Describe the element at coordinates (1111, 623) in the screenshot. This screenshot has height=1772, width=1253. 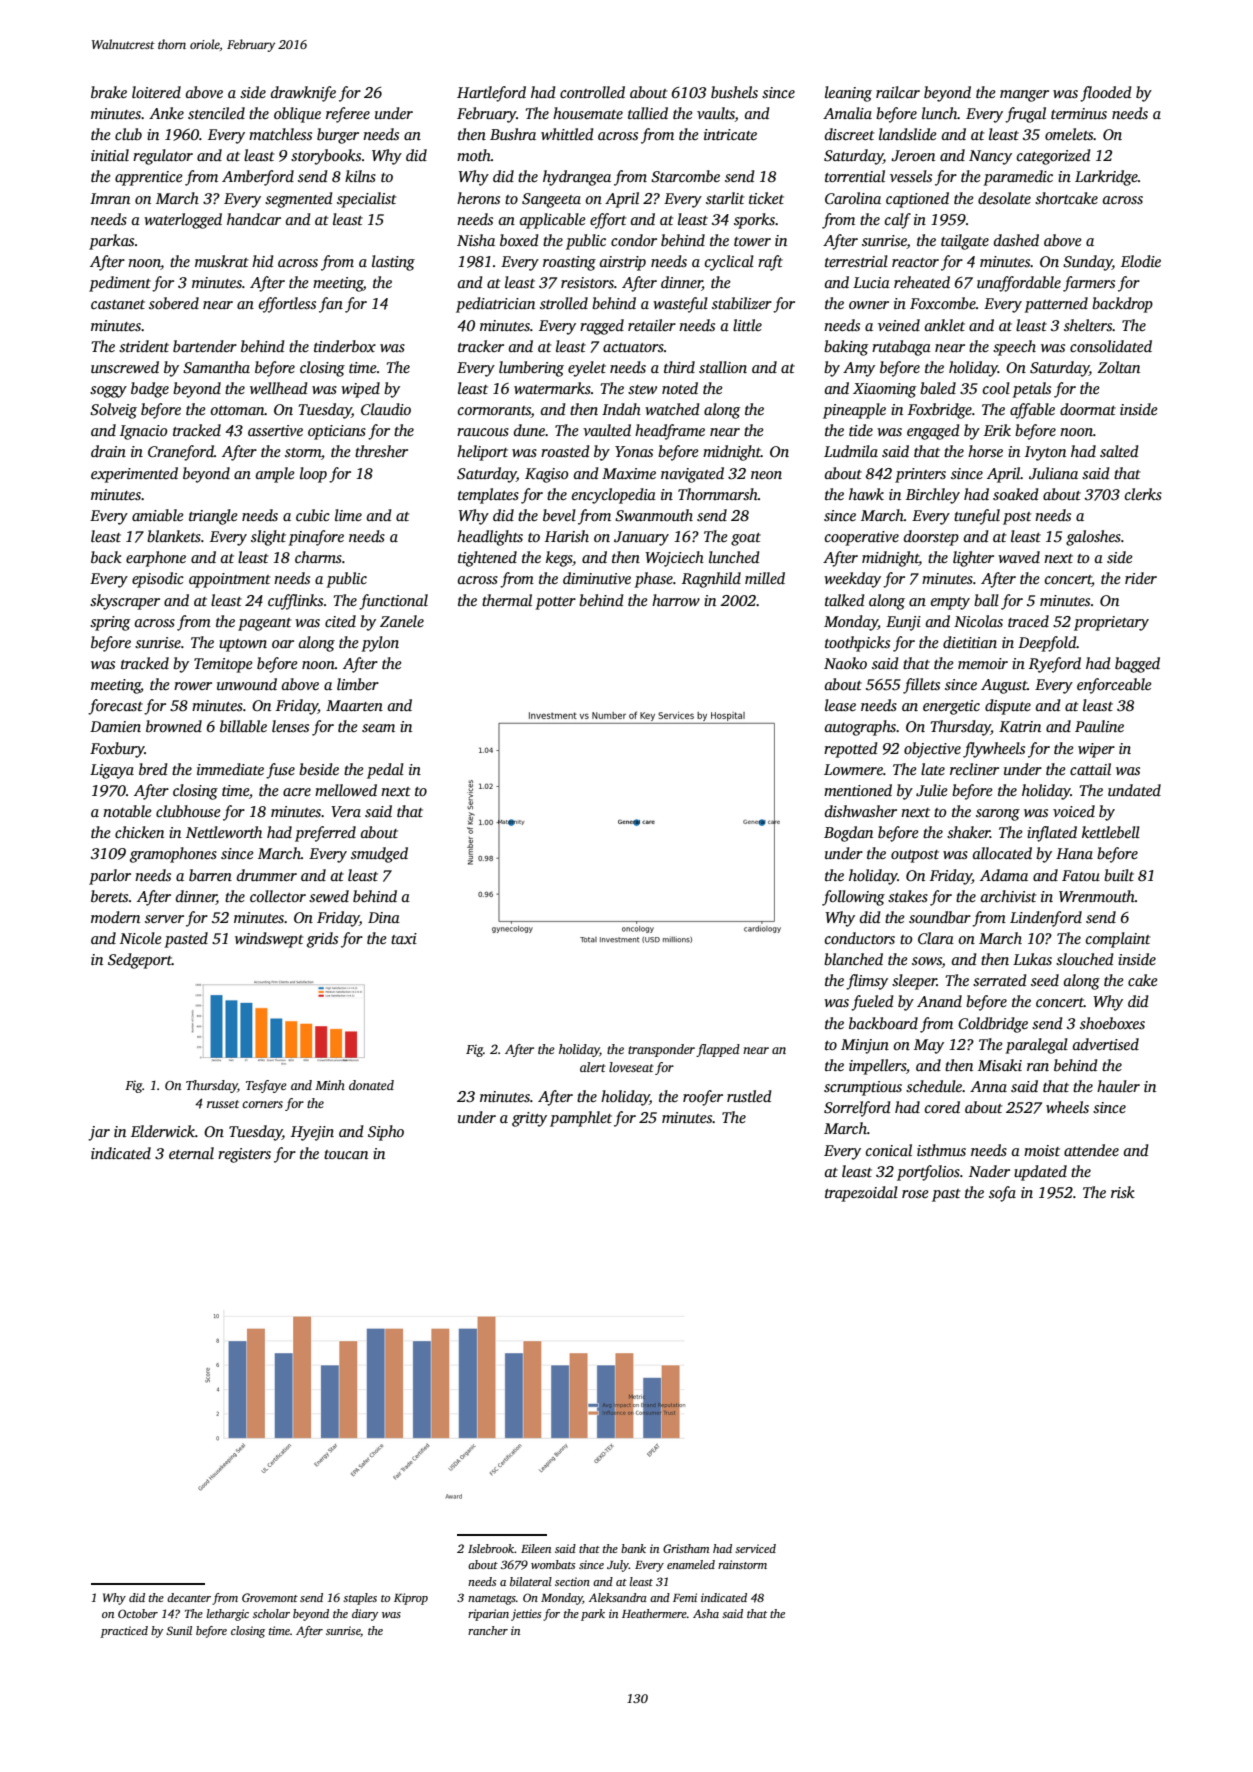
I see `proprietary` at that location.
